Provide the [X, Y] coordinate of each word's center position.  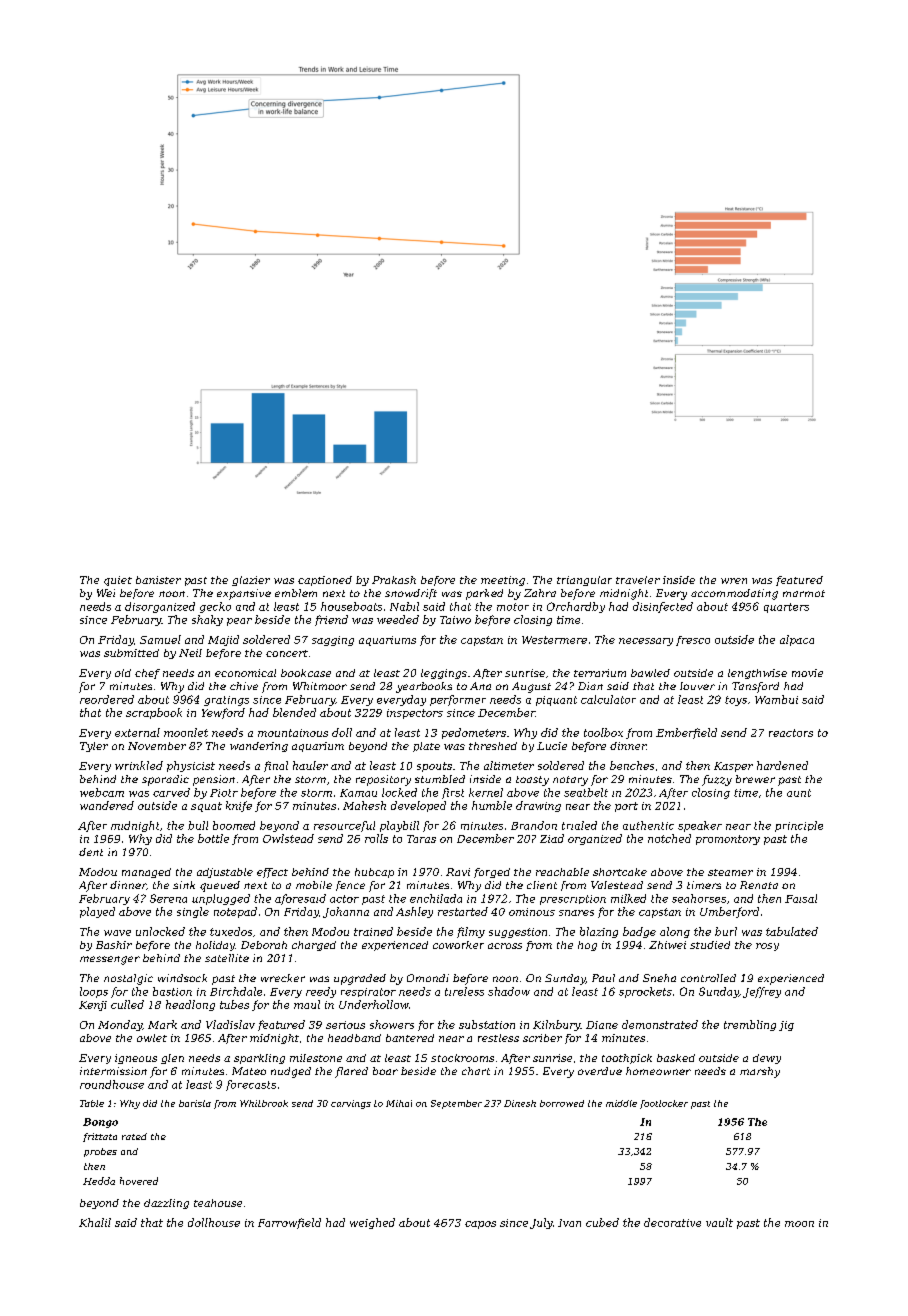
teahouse [218, 1203]
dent [91, 852]
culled [127, 1004]
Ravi [458, 872]
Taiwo [455, 620]
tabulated [792, 931]
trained [373, 931]
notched [669, 838]
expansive [244, 594]
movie [807, 673]
